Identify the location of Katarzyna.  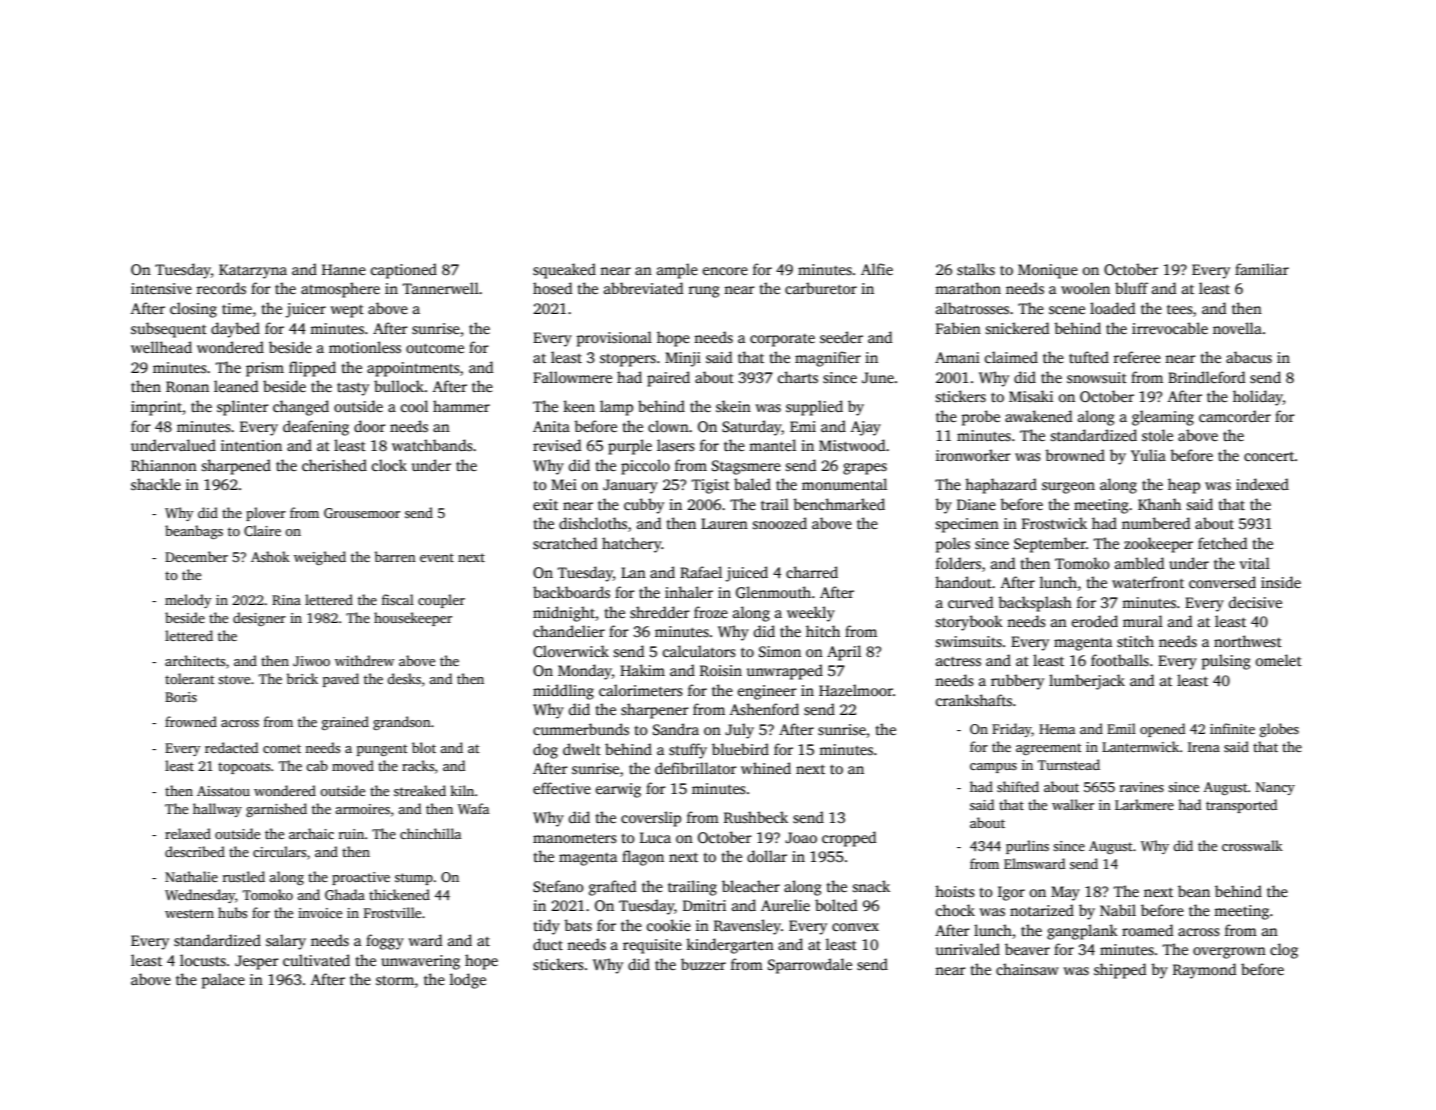
(253, 271).
